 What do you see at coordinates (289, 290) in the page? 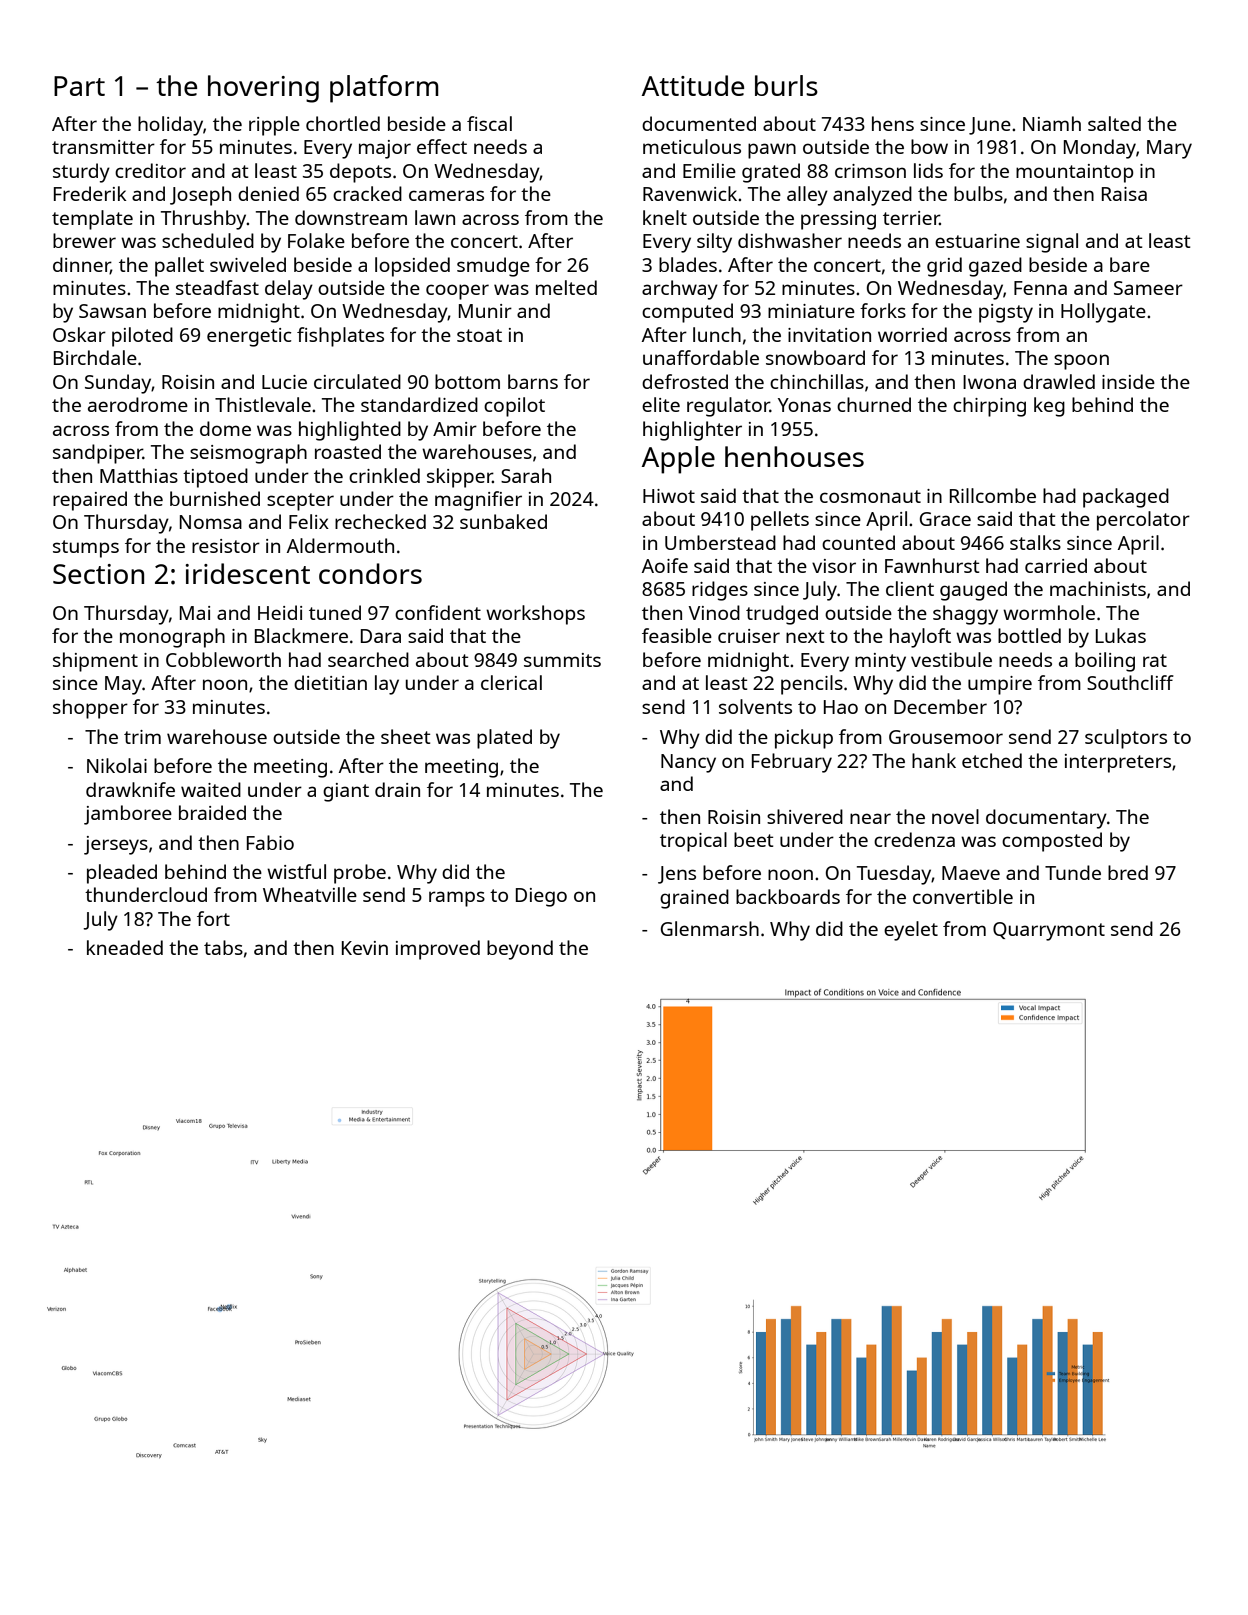
I see `delay` at bounding box center [289, 290].
